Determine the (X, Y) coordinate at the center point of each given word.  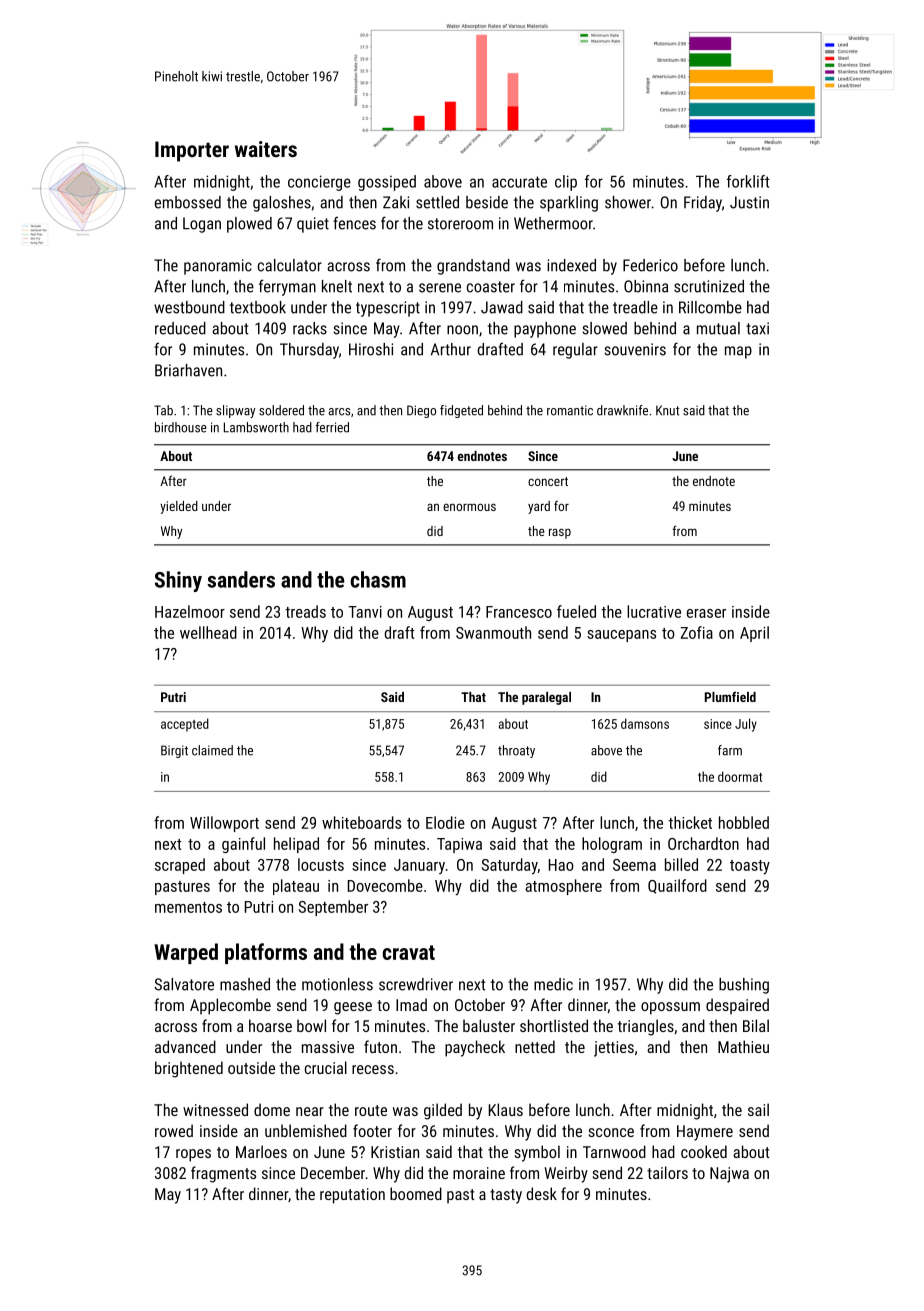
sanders (241, 579)
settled (437, 202)
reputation (352, 1196)
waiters (266, 149)
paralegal (546, 698)
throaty (516, 751)
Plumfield (730, 696)
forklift (748, 181)
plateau (296, 887)
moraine (479, 1173)
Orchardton (703, 843)
